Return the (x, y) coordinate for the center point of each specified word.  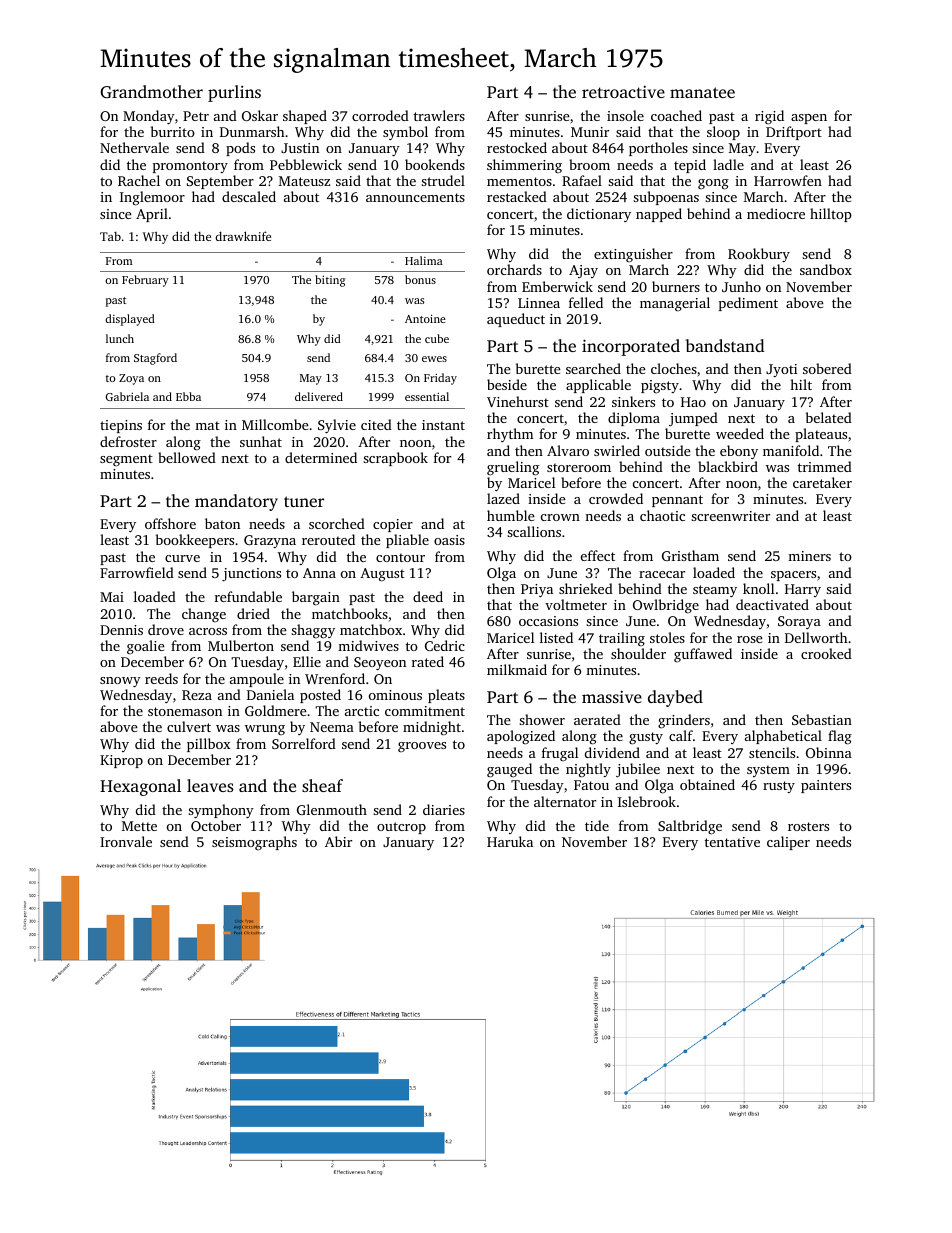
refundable (248, 596)
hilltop (831, 215)
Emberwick (557, 286)
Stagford (155, 359)
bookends (435, 164)
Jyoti (781, 370)
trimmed (825, 466)
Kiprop (121, 761)
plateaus (821, 435)
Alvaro (568, 450)
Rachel (139, 180)
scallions (534, 531)
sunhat (261, 441)
